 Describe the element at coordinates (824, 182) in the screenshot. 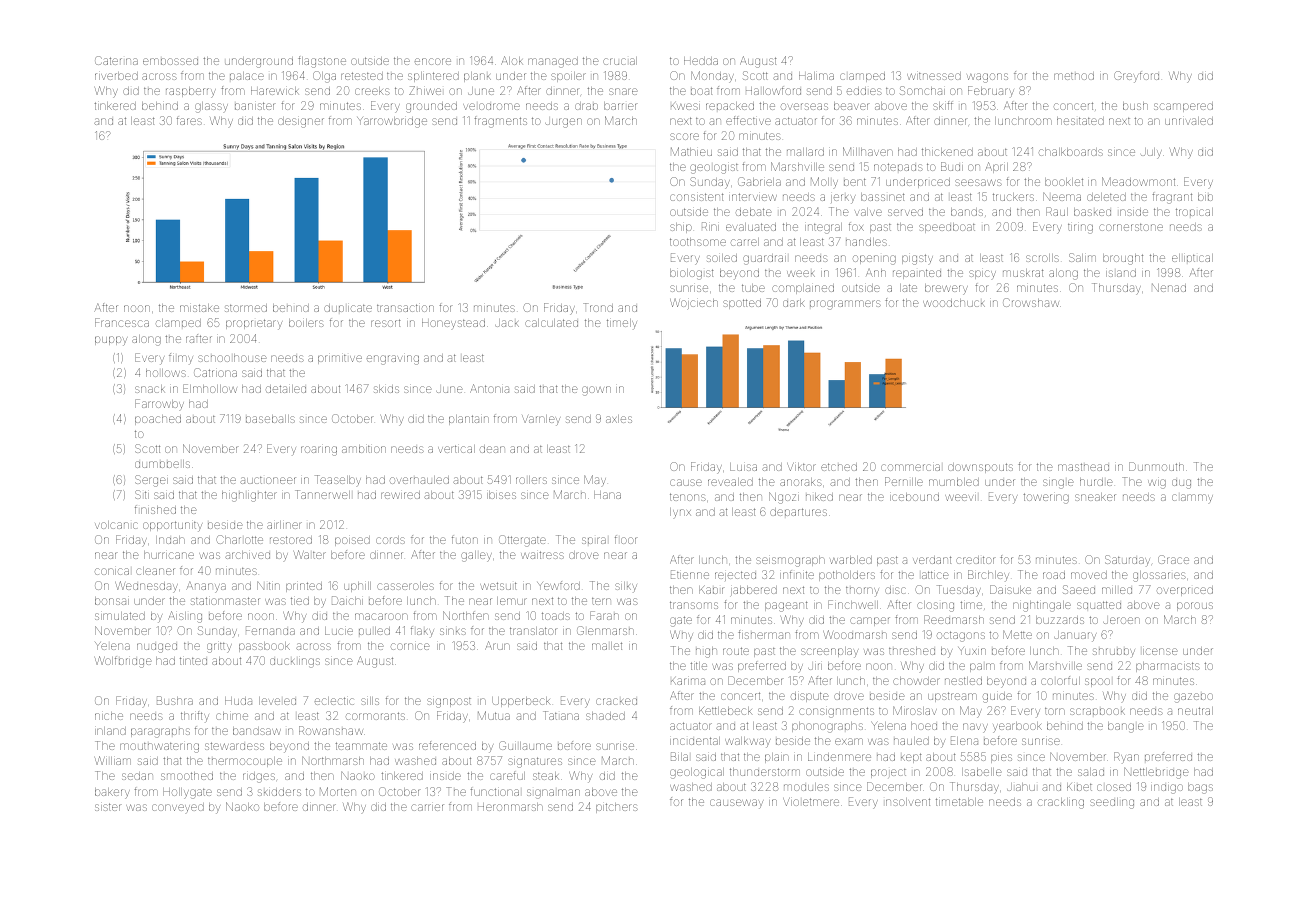

I see `Molly` at that location.
